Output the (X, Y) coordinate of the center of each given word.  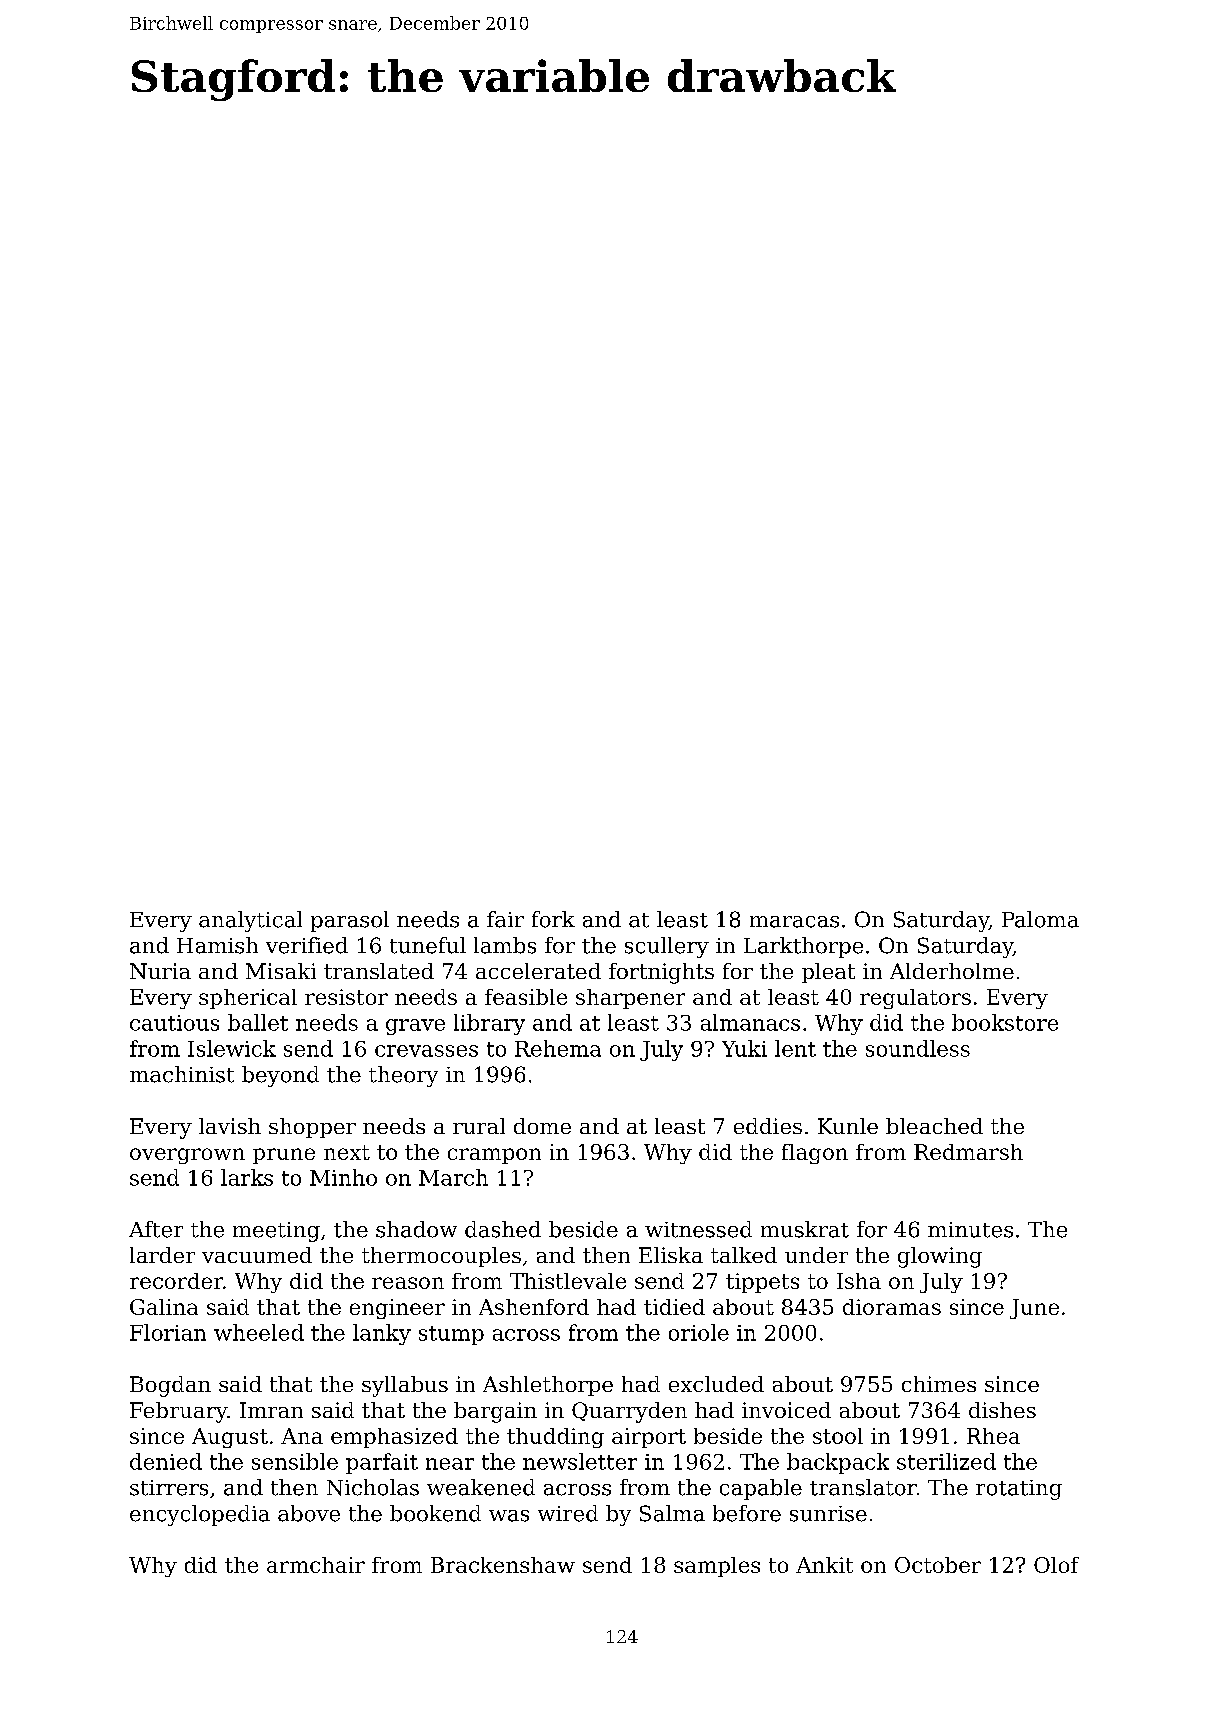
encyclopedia (200, 1515)
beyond (280, 1076)
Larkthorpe (803, 947)
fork (553, 919)
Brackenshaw (503, 1565)
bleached (934, 1126)
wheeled (259, 1332)
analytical (250, 921)
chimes (939, 1384)
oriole (699, 1332)
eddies (768, 1126)
